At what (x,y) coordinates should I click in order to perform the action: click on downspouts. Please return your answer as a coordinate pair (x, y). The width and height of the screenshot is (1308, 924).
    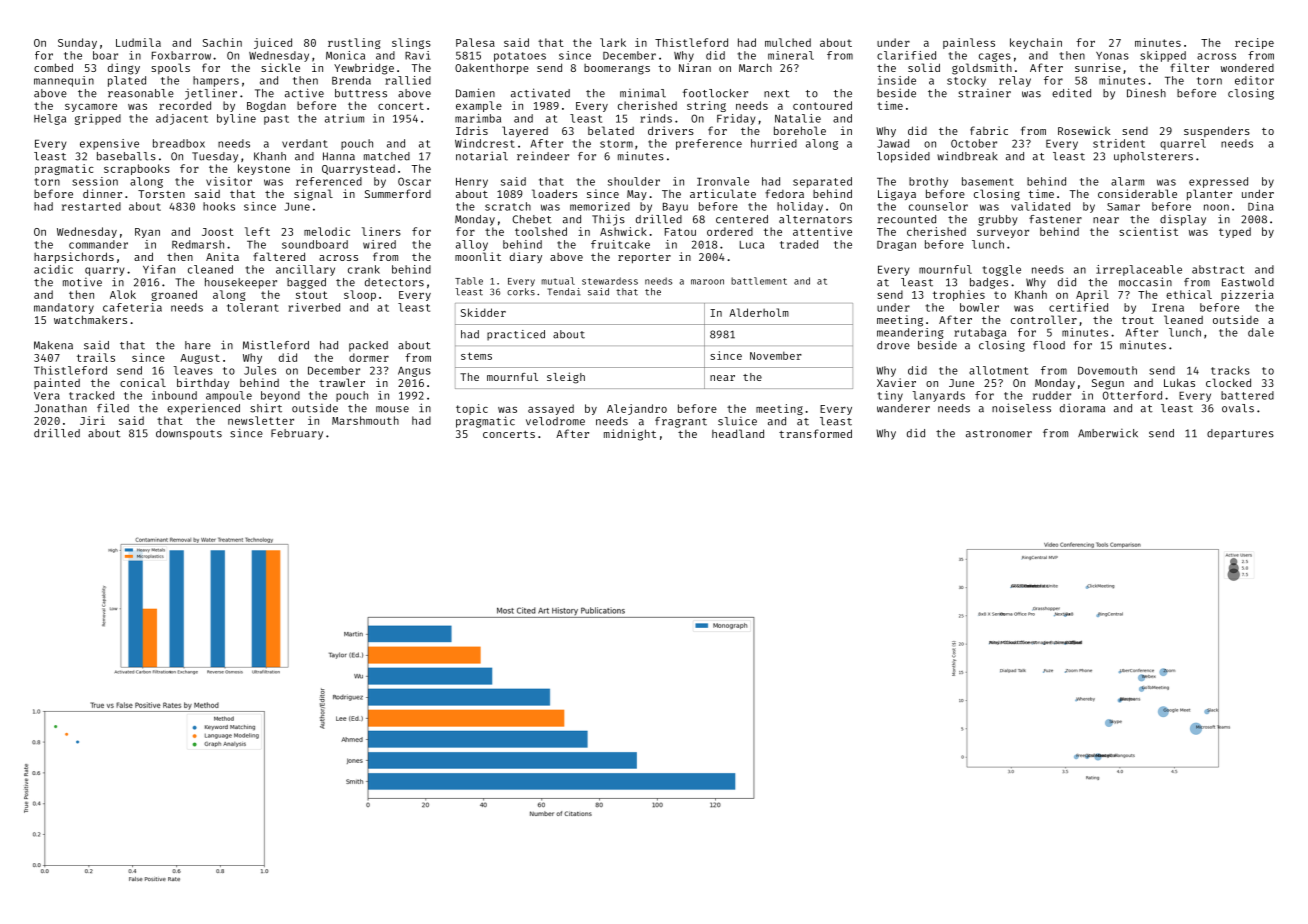
    Looking at the image, I should click on (189, 434).
